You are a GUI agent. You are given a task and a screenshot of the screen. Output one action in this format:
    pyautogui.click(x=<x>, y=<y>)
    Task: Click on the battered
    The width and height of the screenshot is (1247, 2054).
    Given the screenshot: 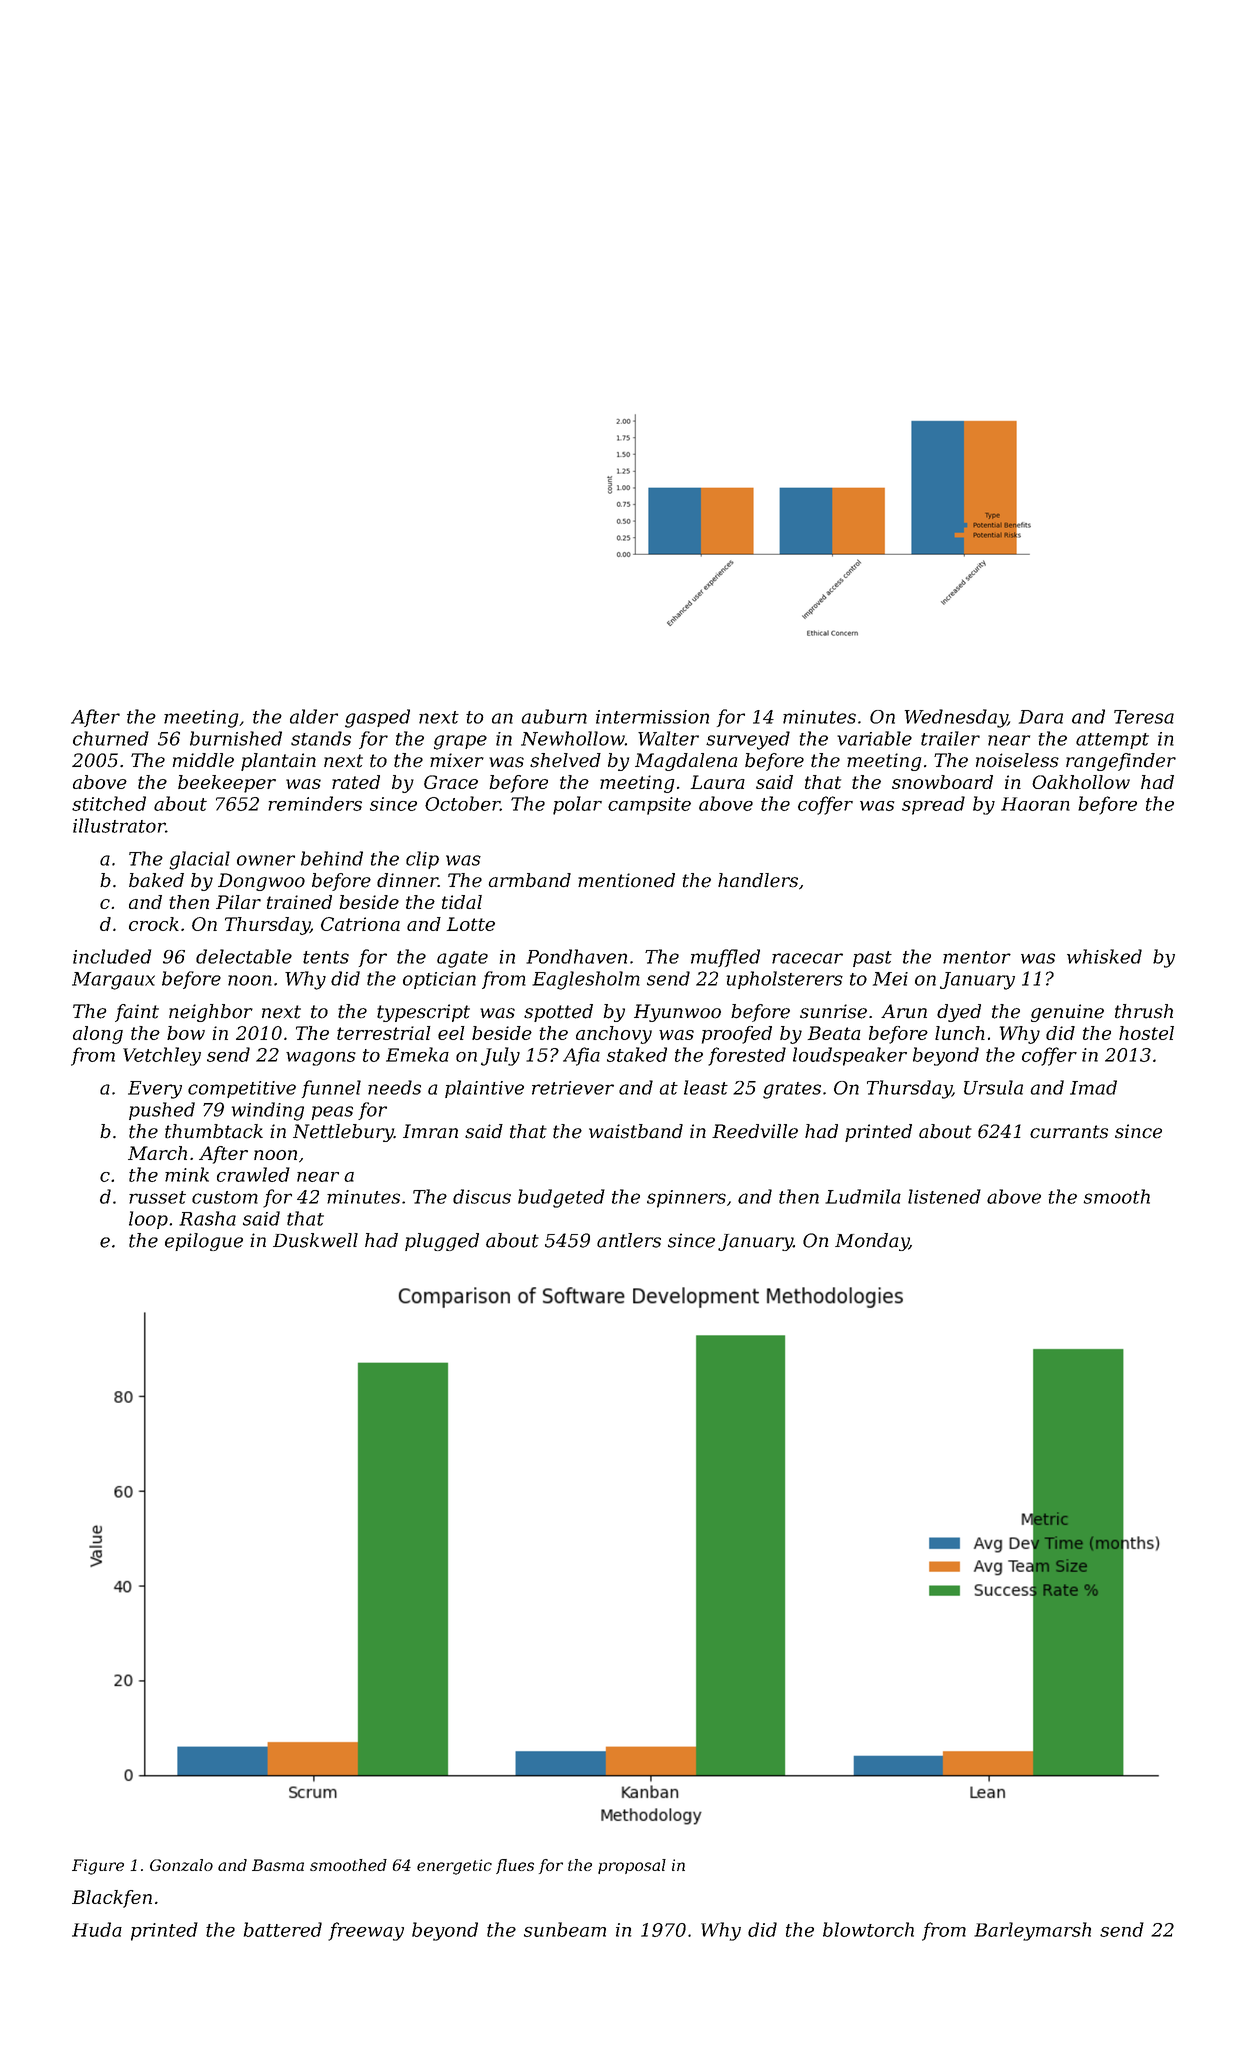 What is the action you would take?
    pyautogui.click(x=283, y=1929)
